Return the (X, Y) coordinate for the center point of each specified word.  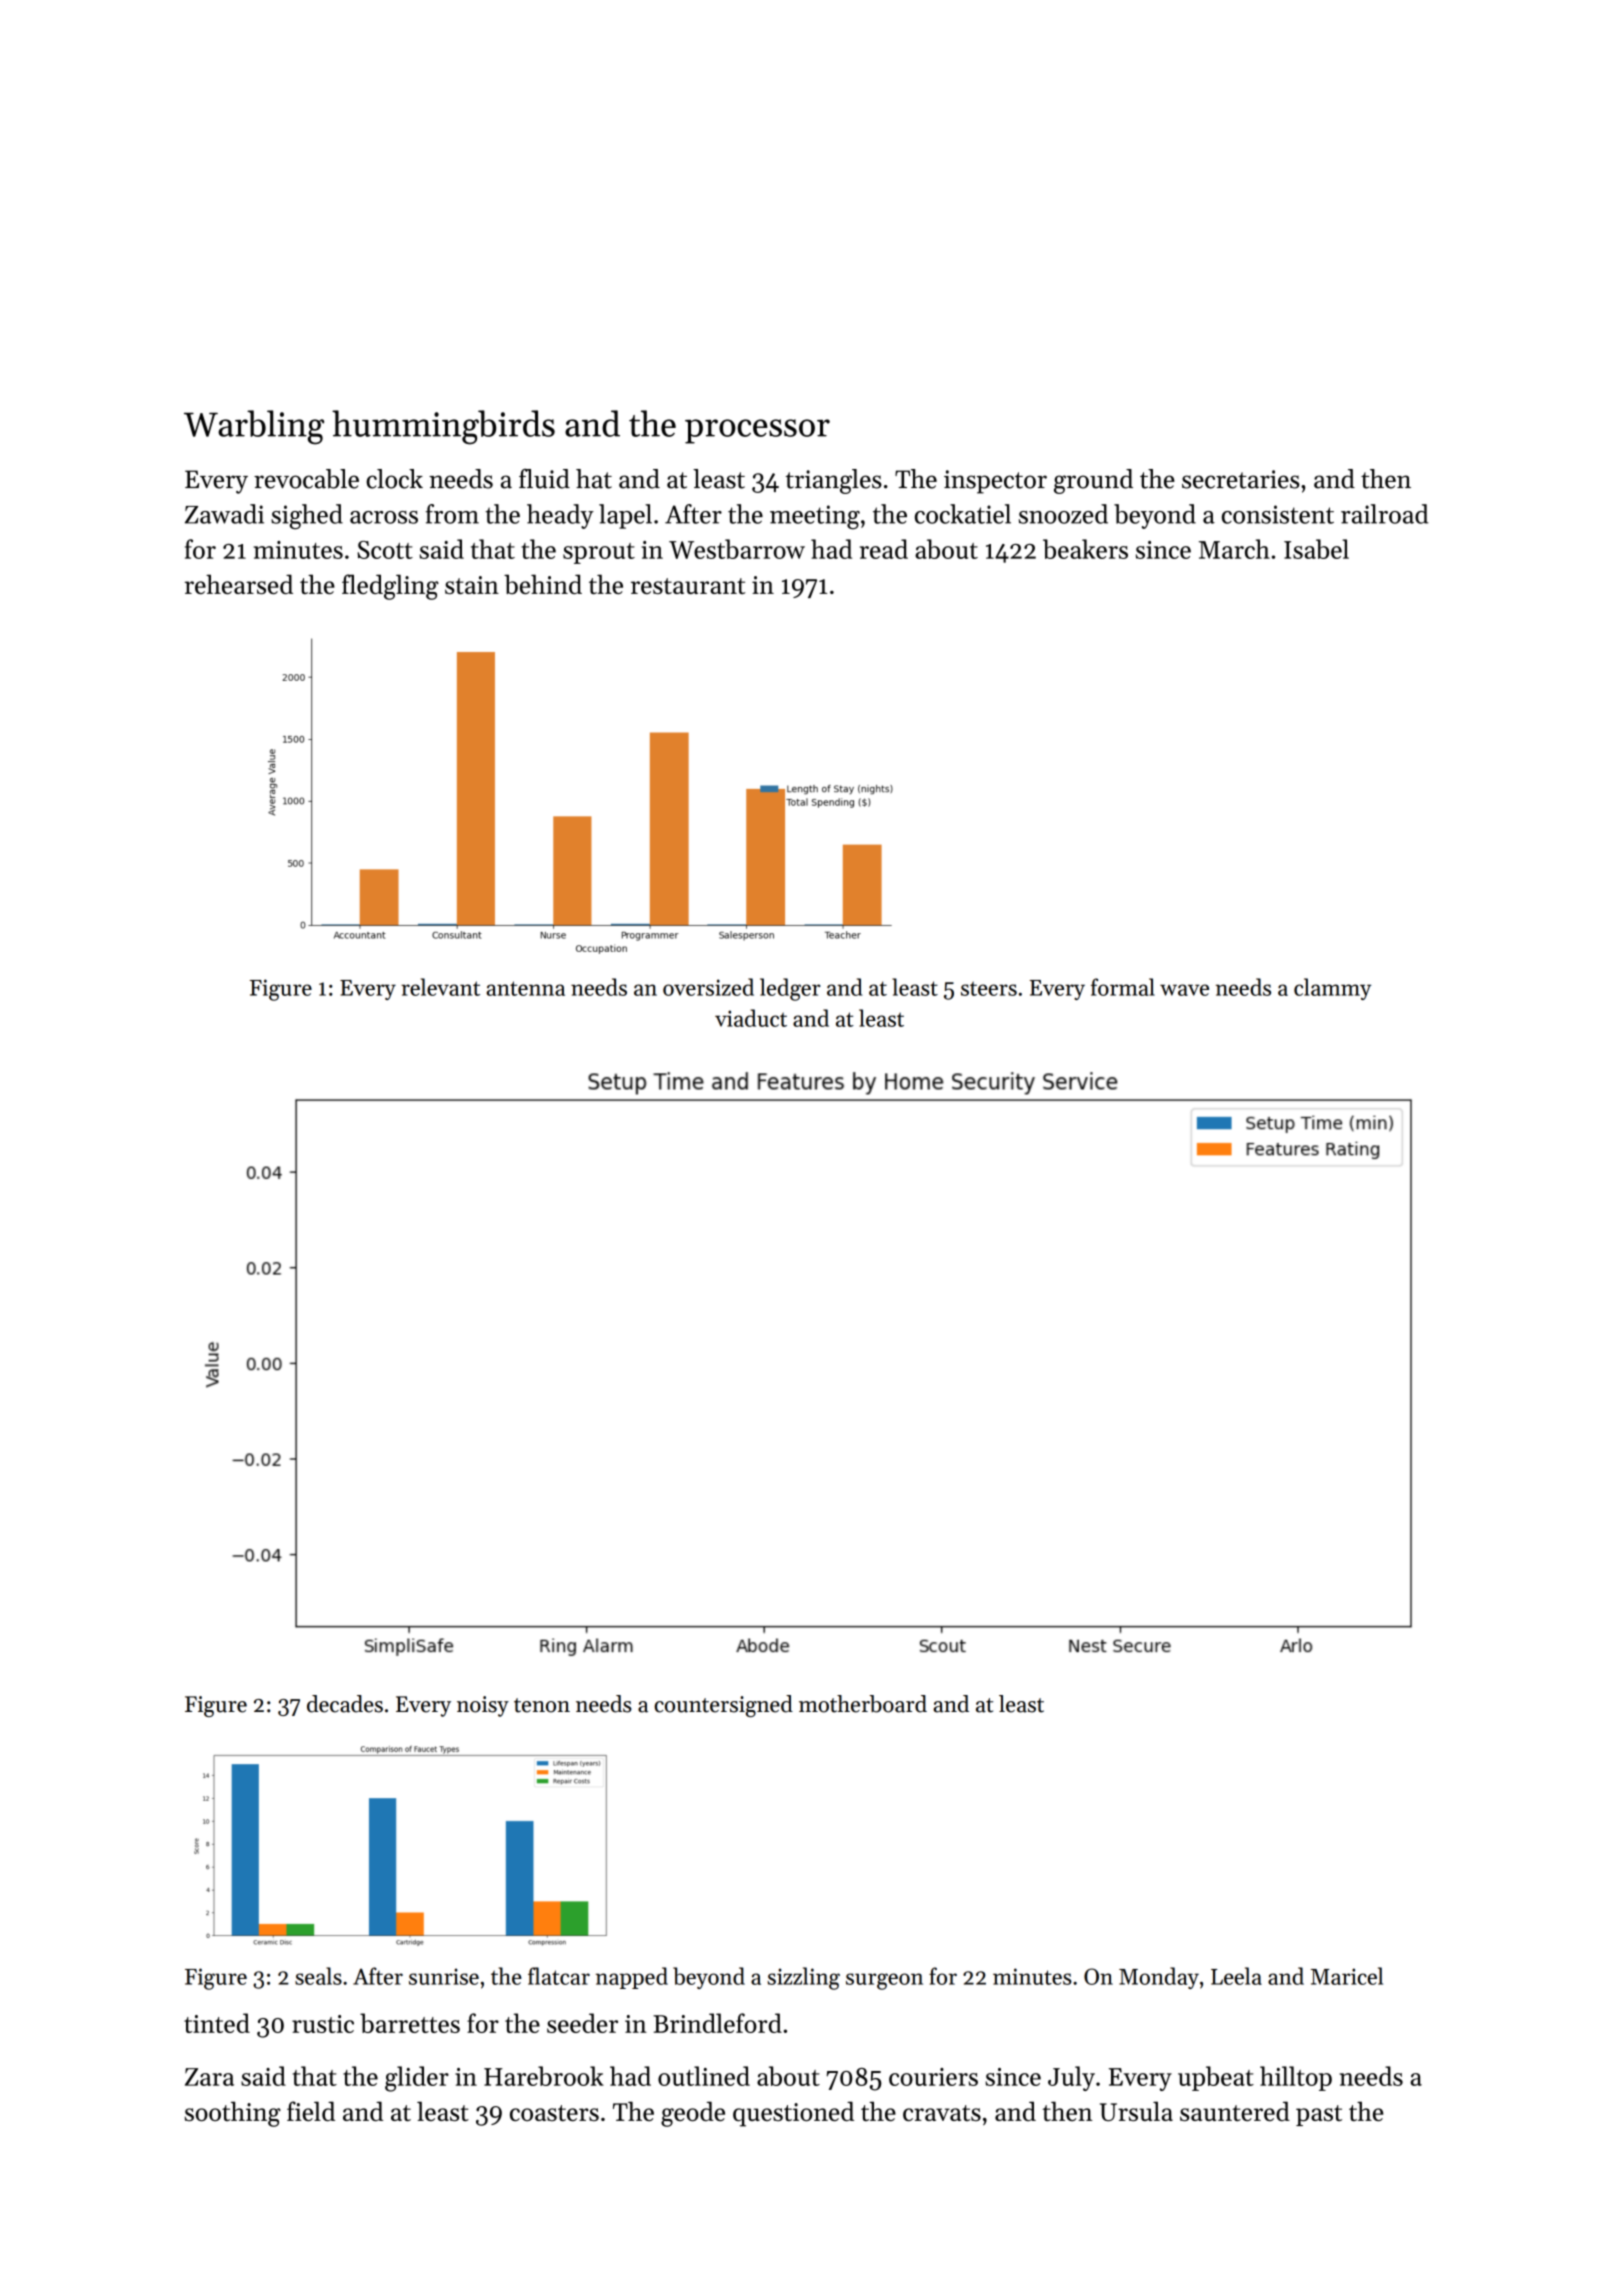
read (884, 549)
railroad (1384, 514)
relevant (440, 987)
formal (1123, 987)
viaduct (751, 1018)
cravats (942, 2113)
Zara (209, 2077)
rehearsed (239, 584)
